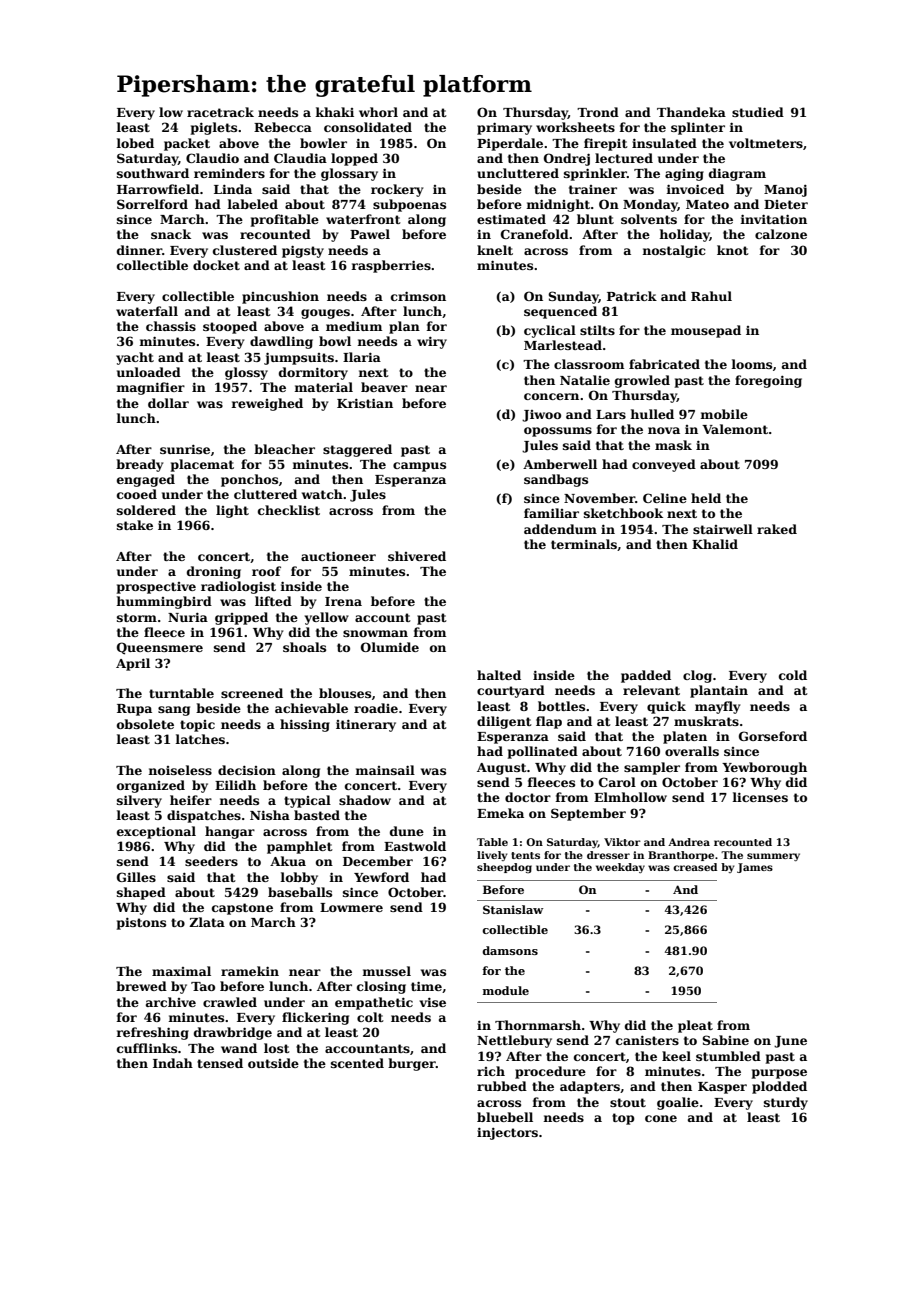 The height and width of the document is (1308, 924). What do you see at coordinates (220, 112) in the document?
I see `racetrack` at bounding box center [220, 112].
